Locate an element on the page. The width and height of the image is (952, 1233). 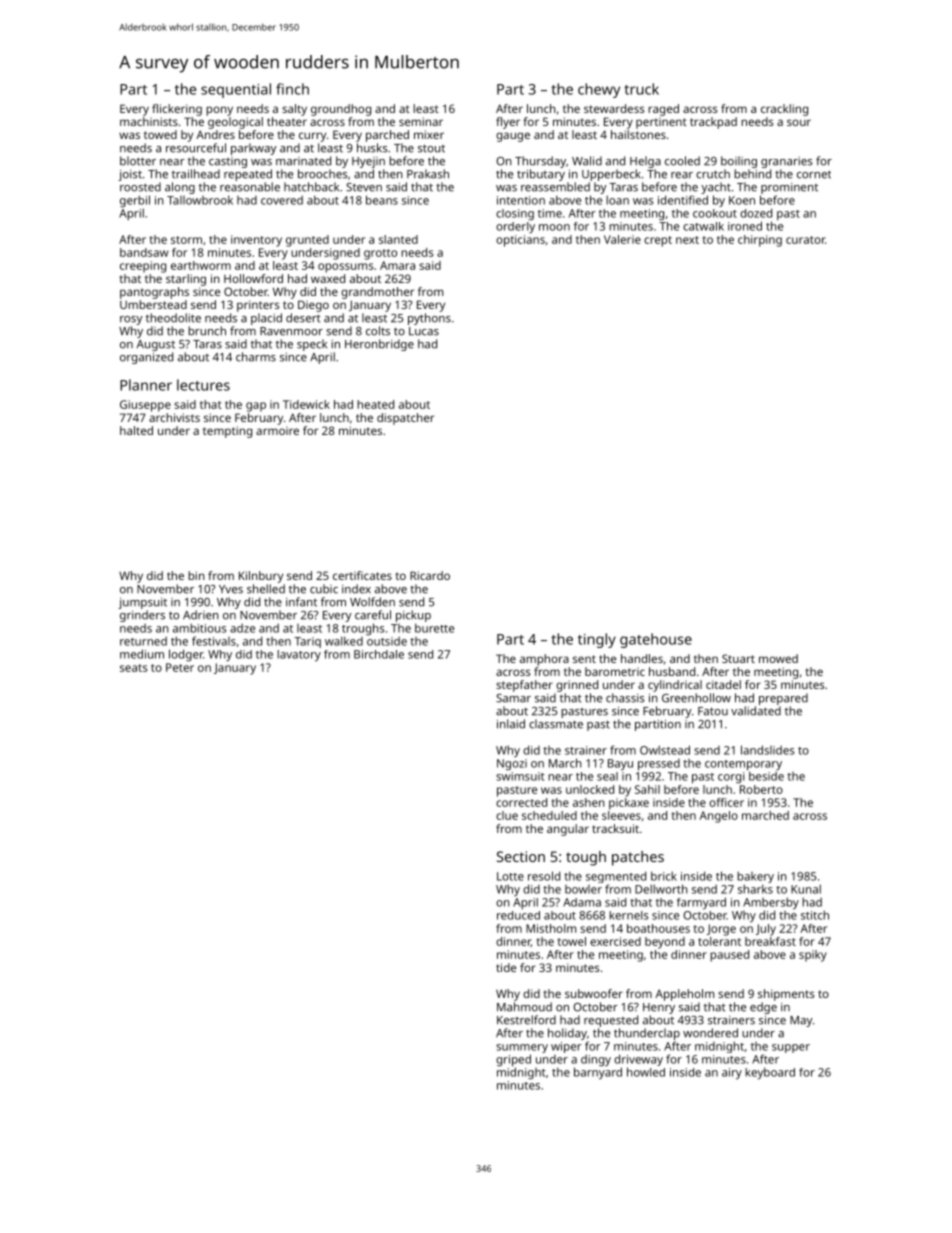
Angelo is located at coordinates (718, 817).
